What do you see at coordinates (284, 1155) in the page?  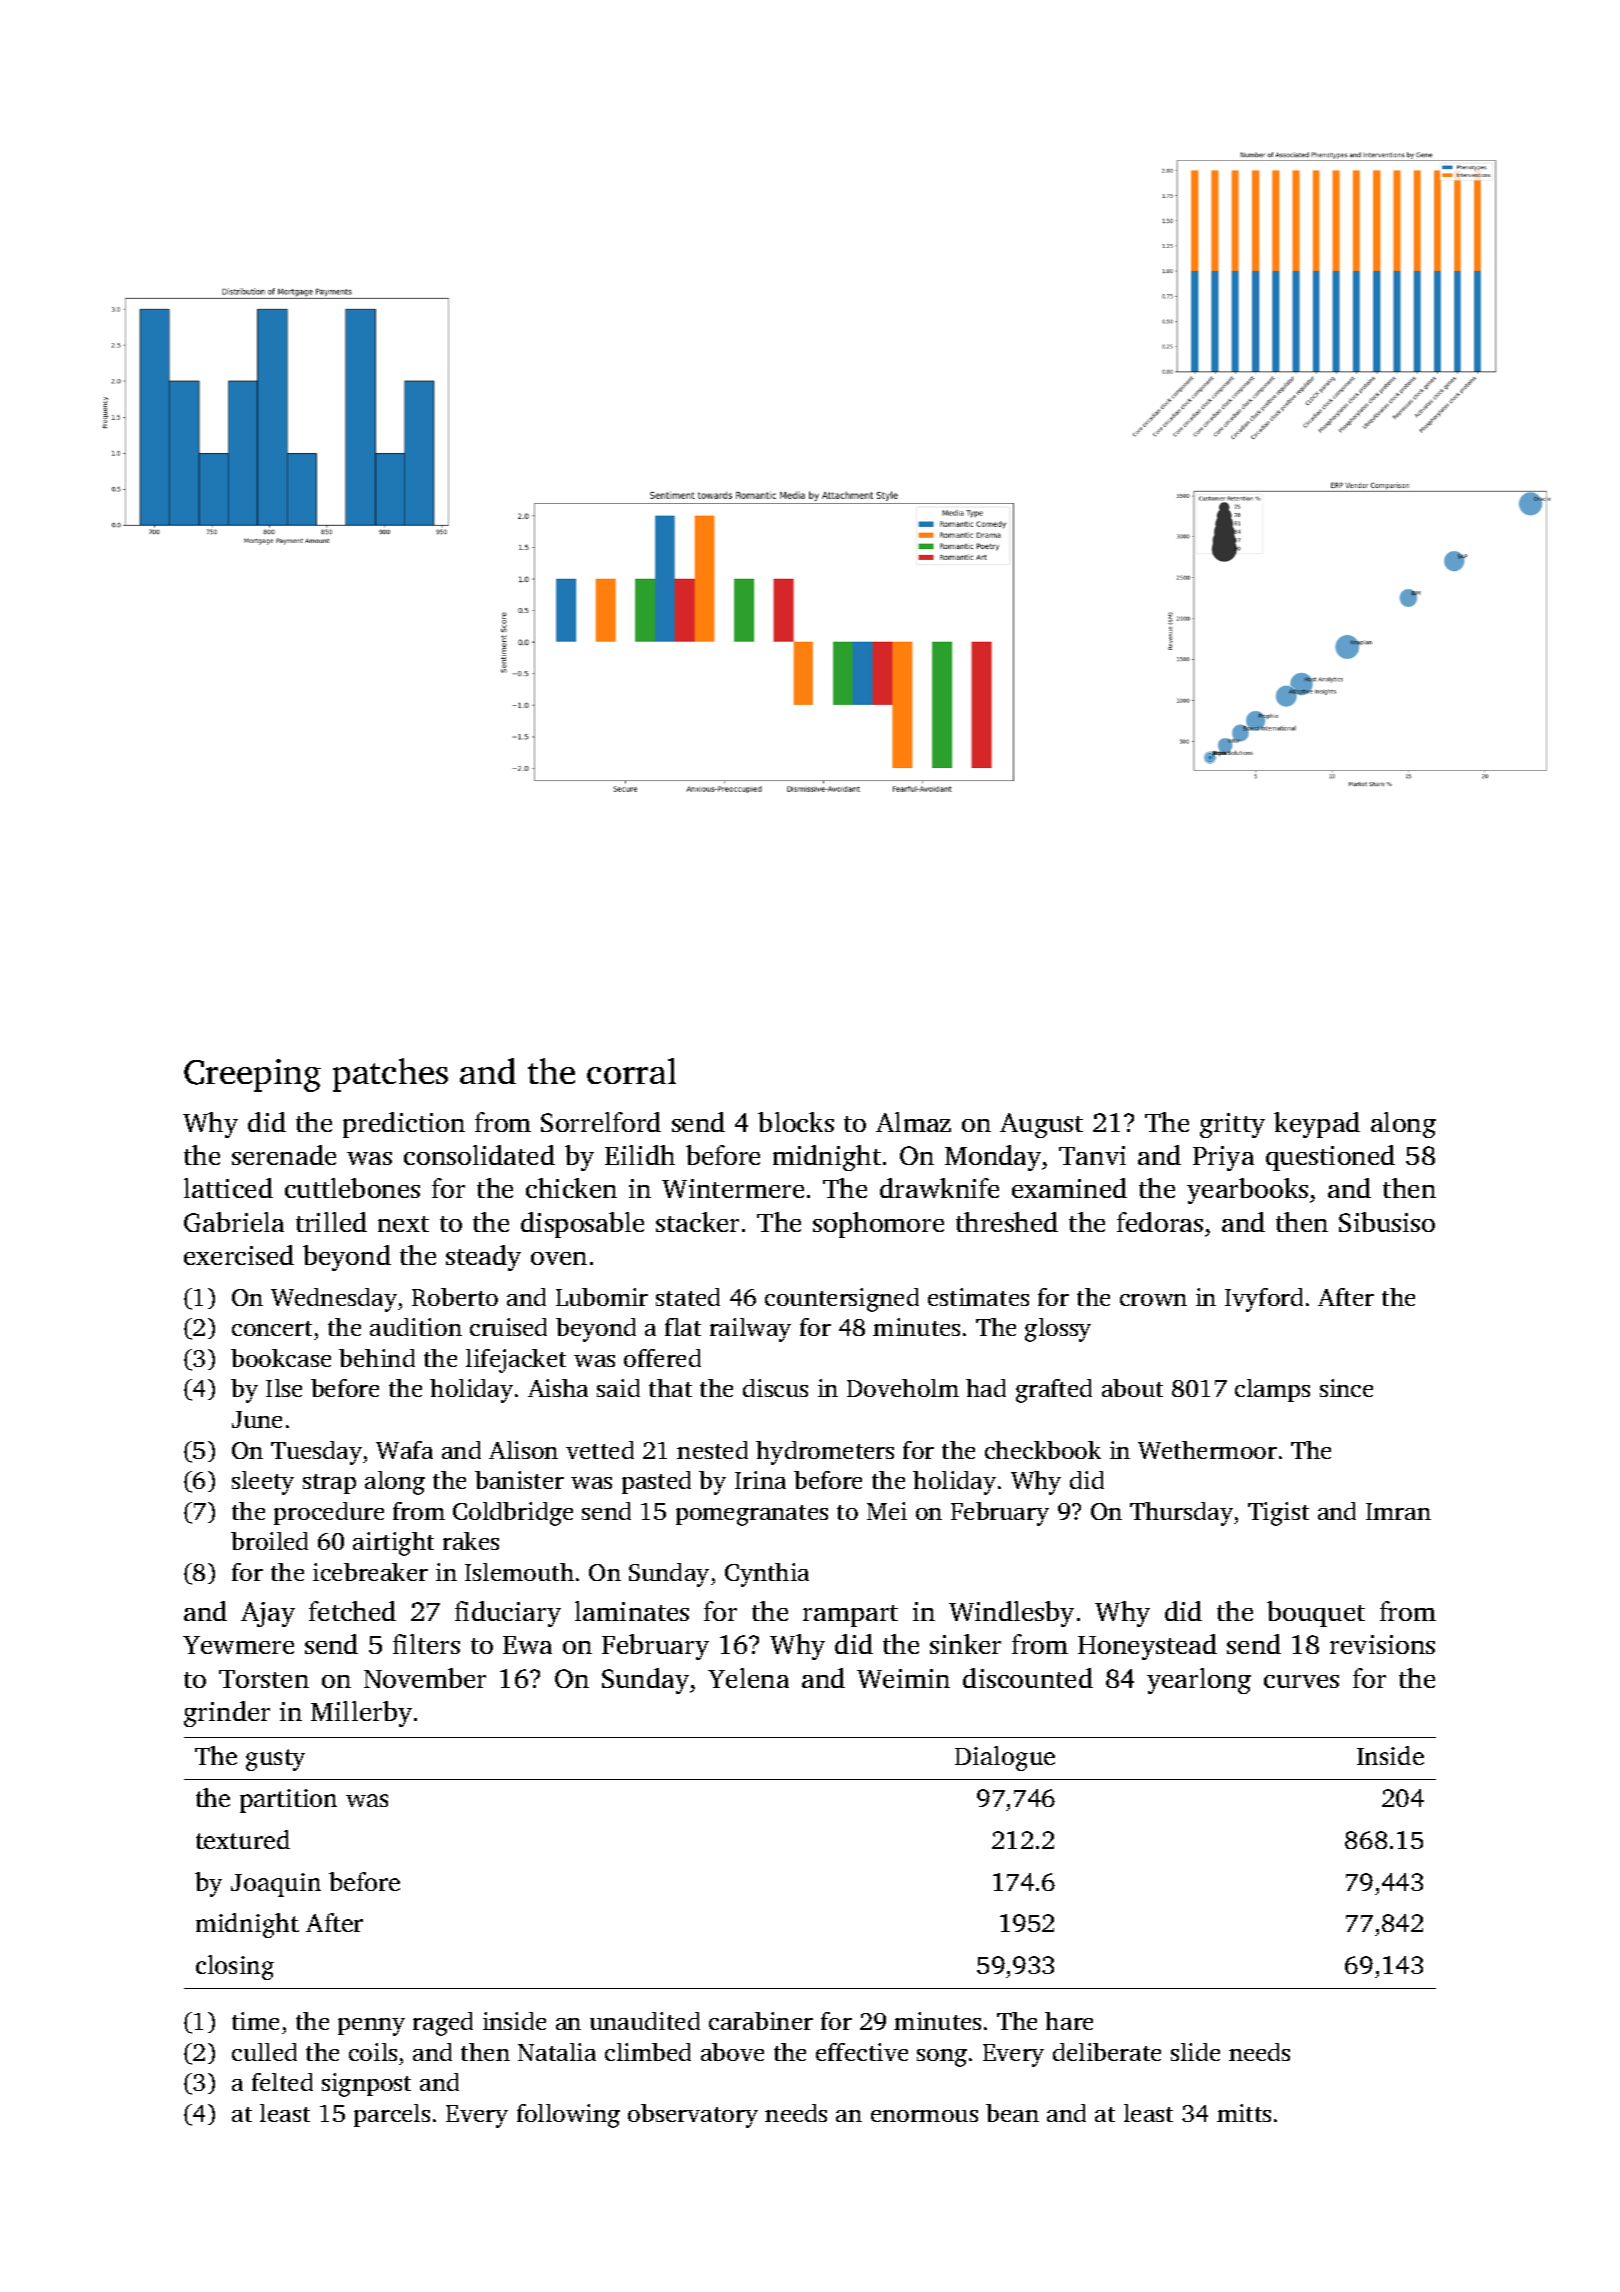 I see `serenade` at bounding box center [284, 1155].
